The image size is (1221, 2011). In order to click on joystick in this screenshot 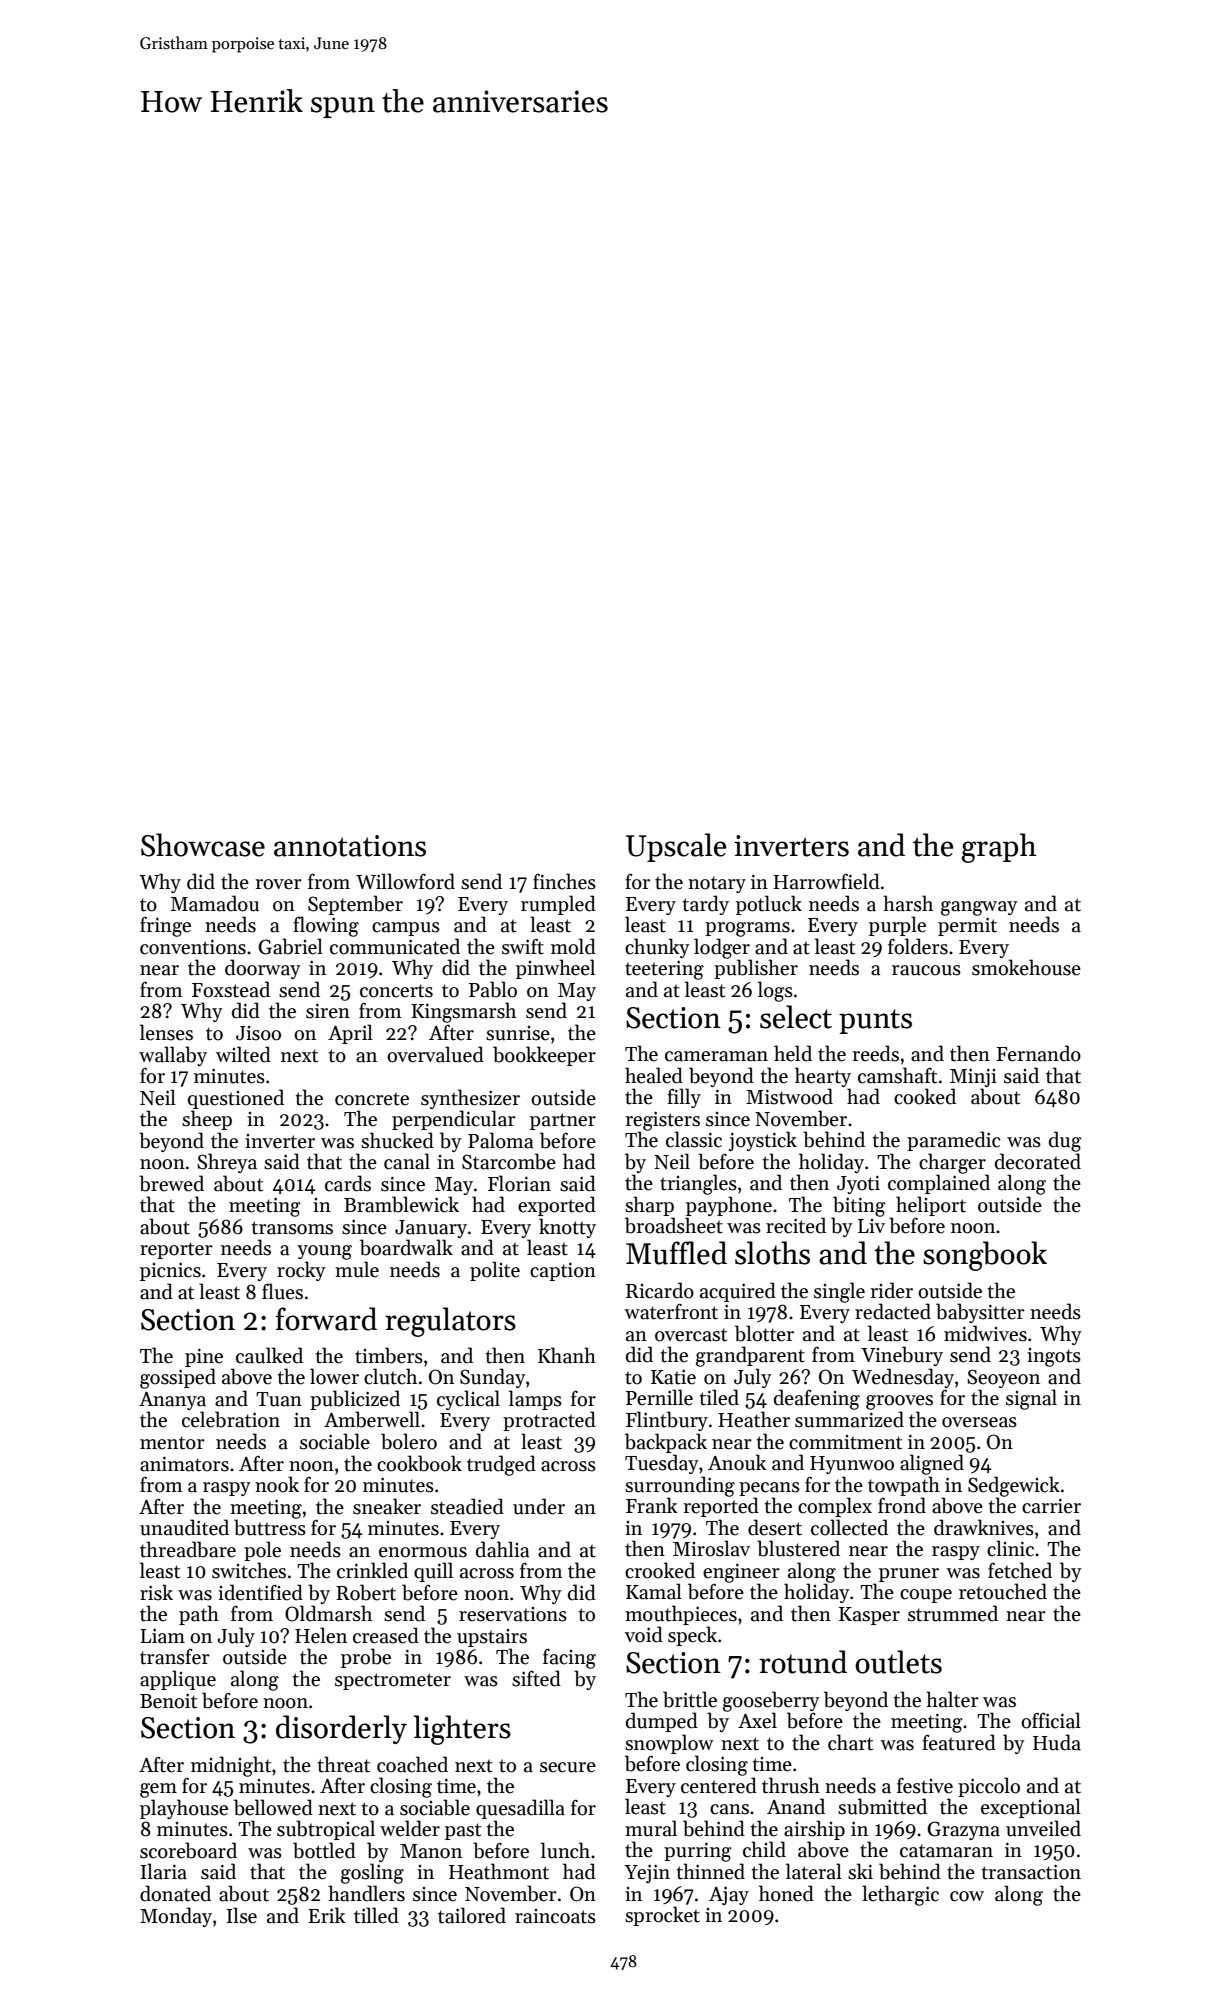, I will do `click(763, 1141)`.
